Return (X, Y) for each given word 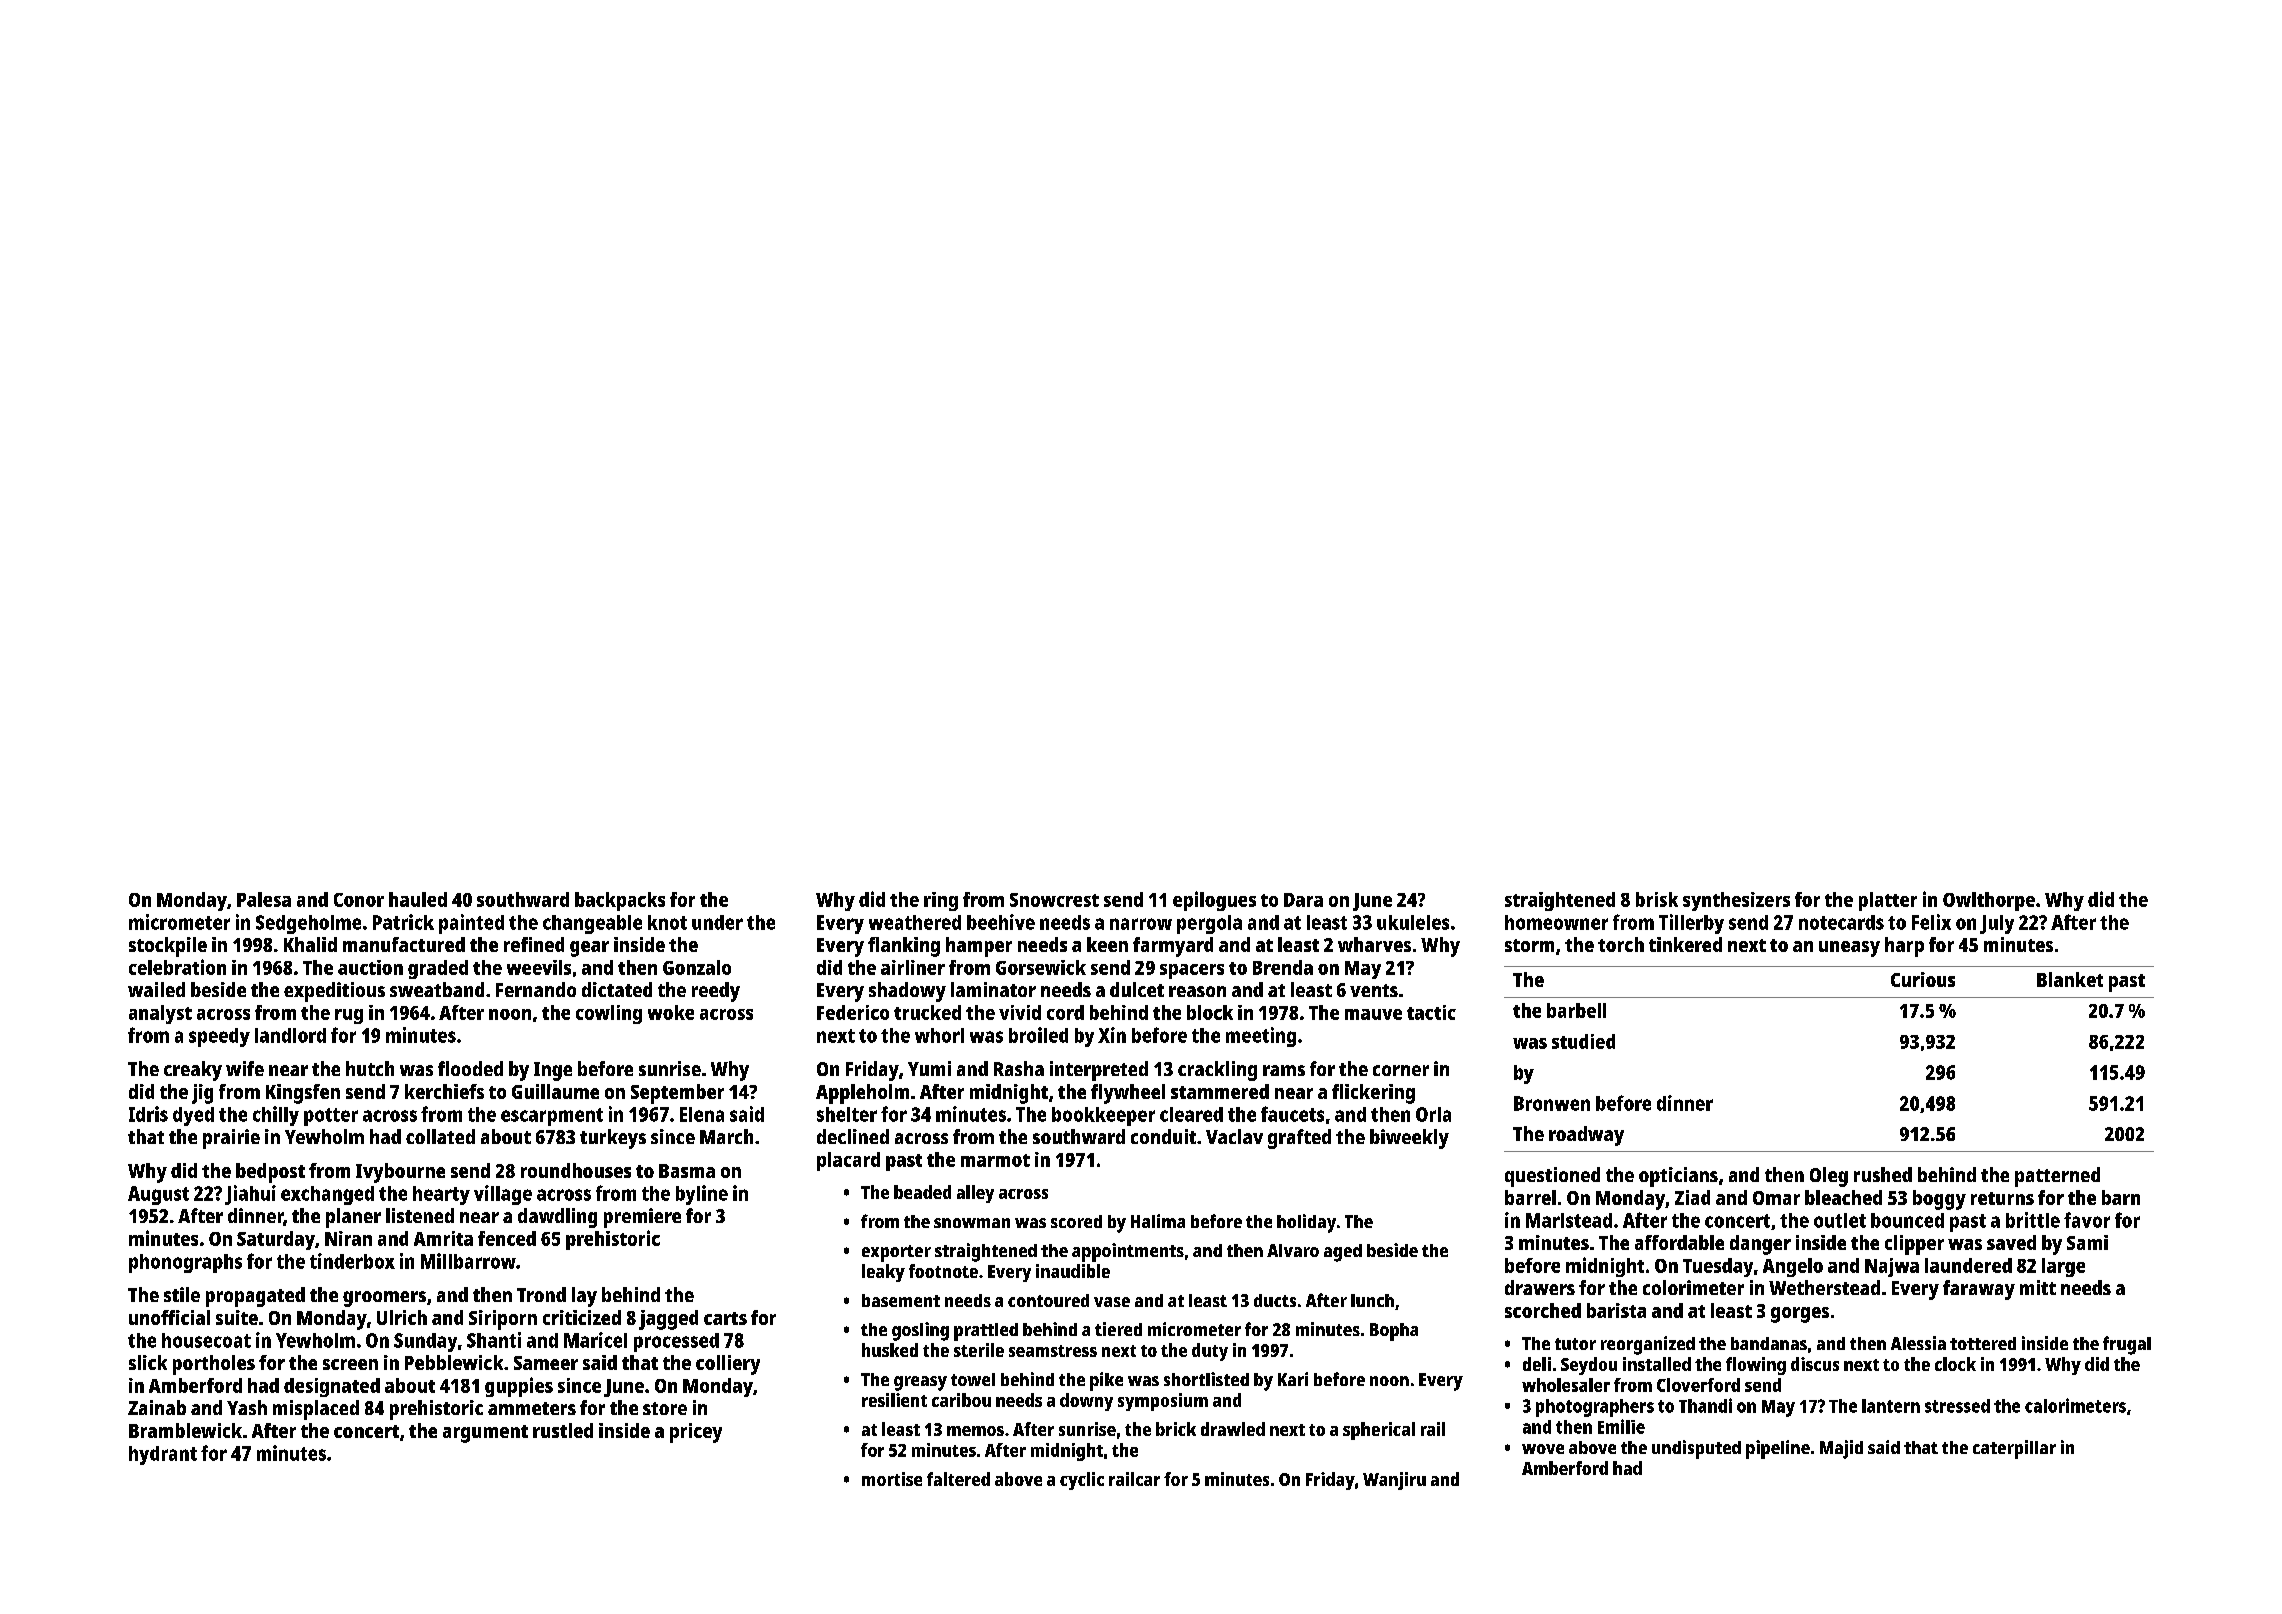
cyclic (1082, 1481)
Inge (553, 1071)
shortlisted (1206, 1379)
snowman (972, 1223)
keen (1107, 944)
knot (667, 922)
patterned (2057, 1177)
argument (485, 1434)
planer (353, 1218)
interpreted (1099, 1071)
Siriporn (503, 1320)
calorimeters (2075, 1405)
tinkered (1685, 944)
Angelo (1793, 1267)
